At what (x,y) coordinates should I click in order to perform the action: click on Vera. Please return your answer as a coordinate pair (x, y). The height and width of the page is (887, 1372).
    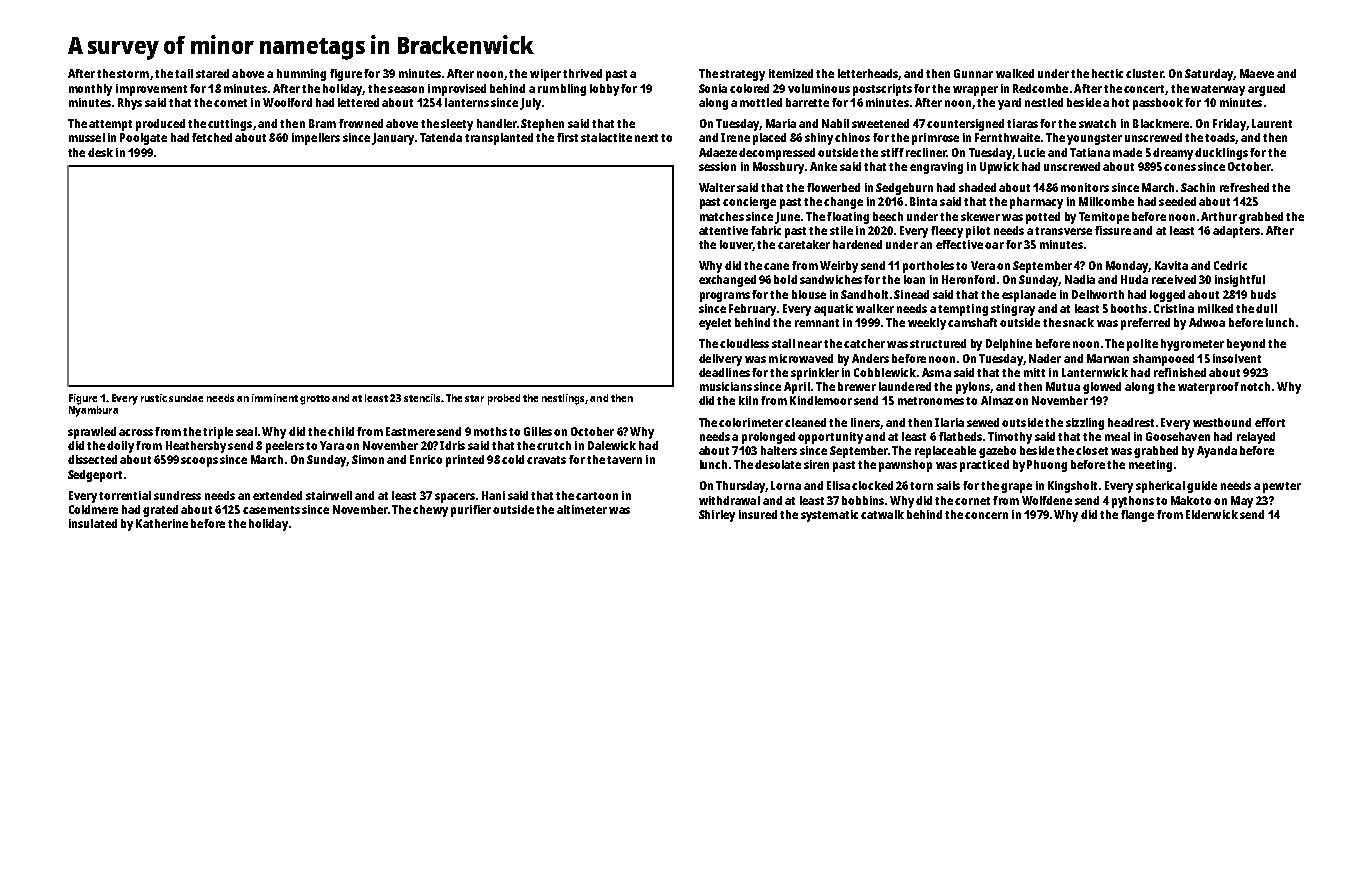
    Looking at the image, I should click on (983, 265).
